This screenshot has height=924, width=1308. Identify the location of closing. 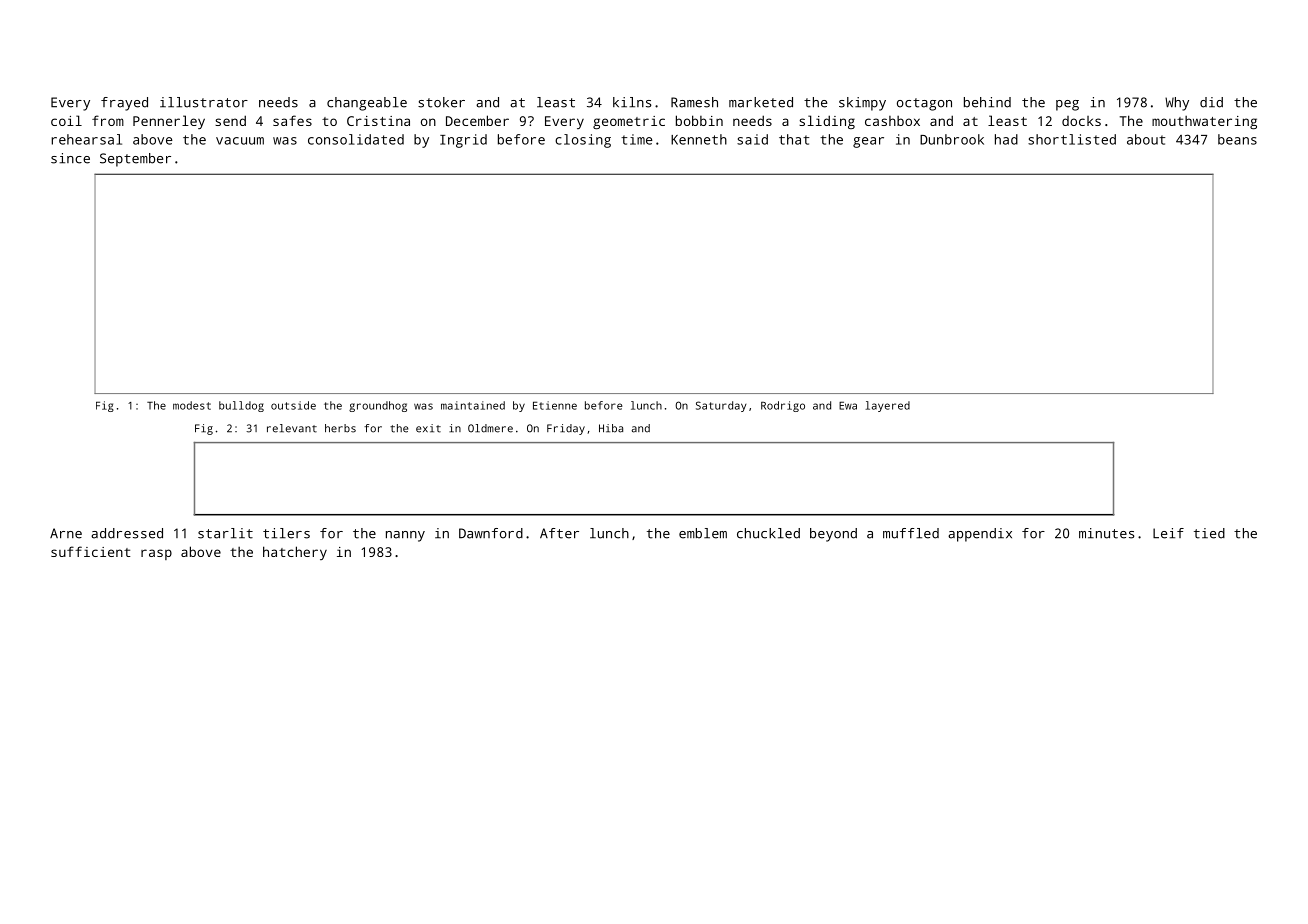
(583, 141).
